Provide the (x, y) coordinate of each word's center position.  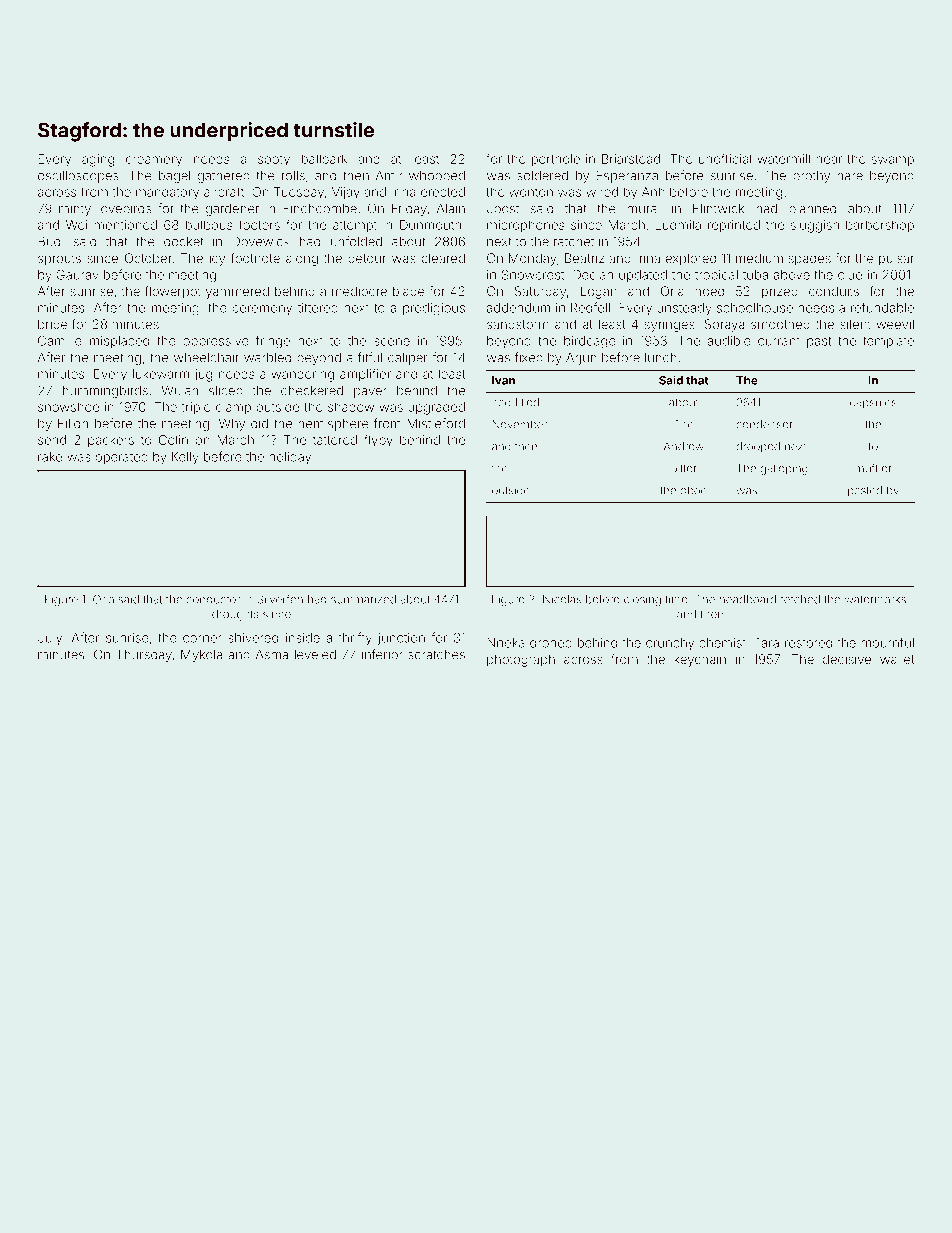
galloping (784, 469)
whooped (437, 177)
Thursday (144, 655)
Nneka (505, 643)
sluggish (814, 226)
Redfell (590, 307)
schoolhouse (755, 308)
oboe (693, 490)
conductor (213, 599)
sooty (274, 161)
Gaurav (77, 275)
